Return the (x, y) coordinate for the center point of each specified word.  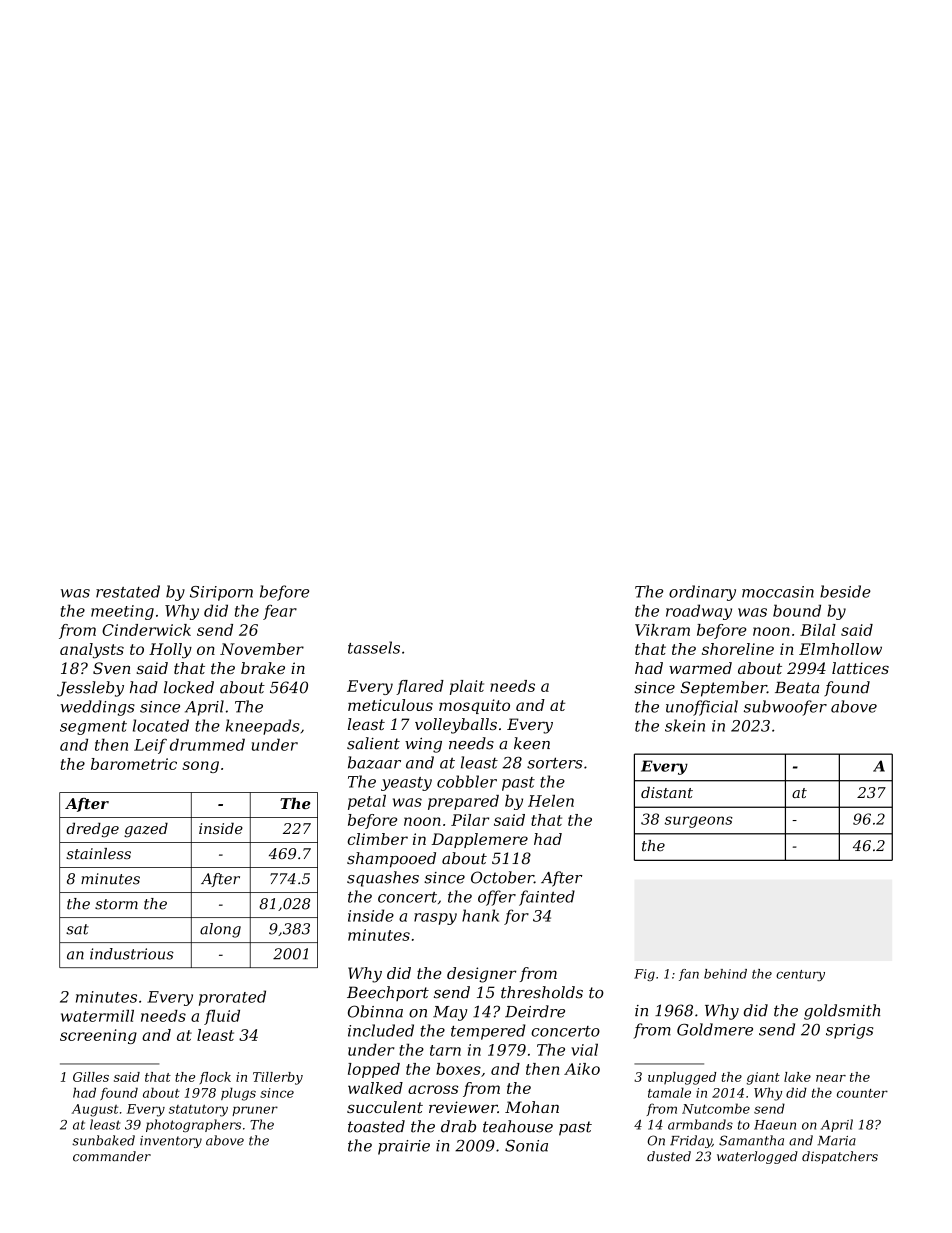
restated (128, 591)
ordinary (702, 593)
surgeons (699, 822)
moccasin (778, 592)
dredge (92, 830)
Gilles (91, 1077)
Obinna (375, 1011)
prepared (463, 802)
